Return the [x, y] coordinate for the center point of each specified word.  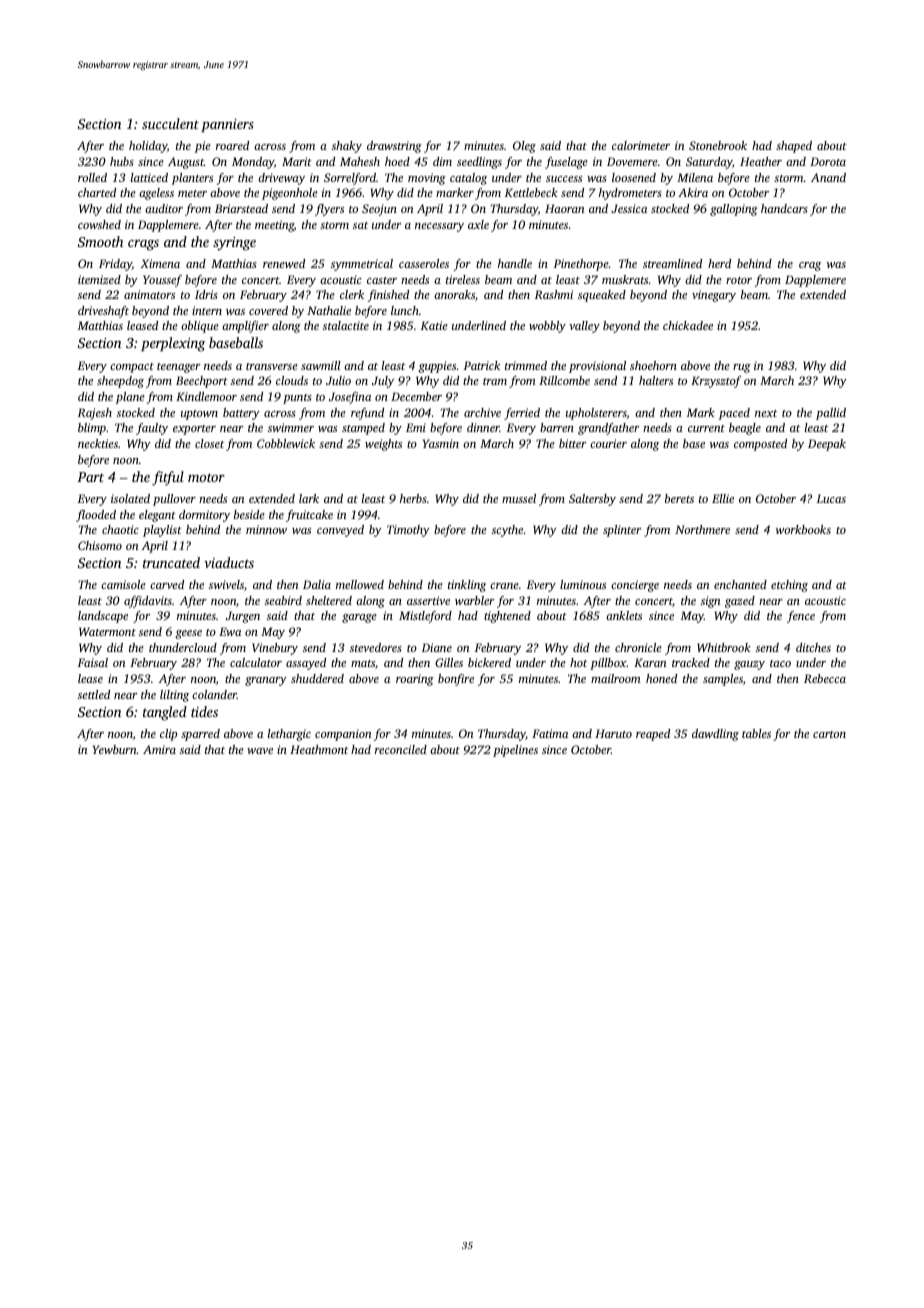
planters [192, 179]
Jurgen [243, 617]
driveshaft [103, 312]
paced [734, 414]
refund [367, 414]
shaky [347, 147]
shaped [794, 147]
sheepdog [120, 382]
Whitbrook [724, 647]
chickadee [688, 325]
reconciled [401, 749]
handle [515, 263]
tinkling [467, 586]
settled [94, 694]
